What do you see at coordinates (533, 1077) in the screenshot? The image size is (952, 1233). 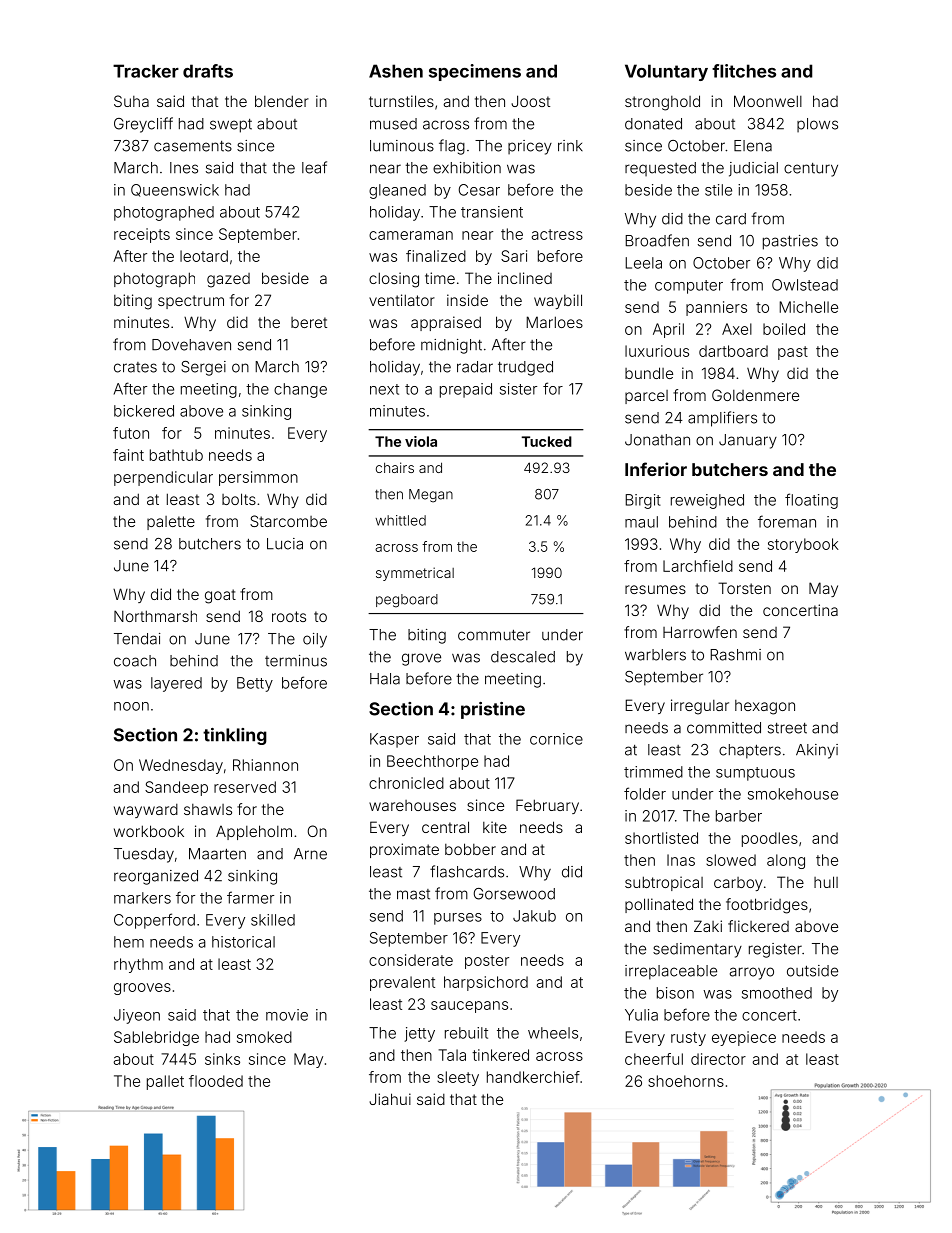 I see `handkerchief` at bounding box center [533, 1077].
